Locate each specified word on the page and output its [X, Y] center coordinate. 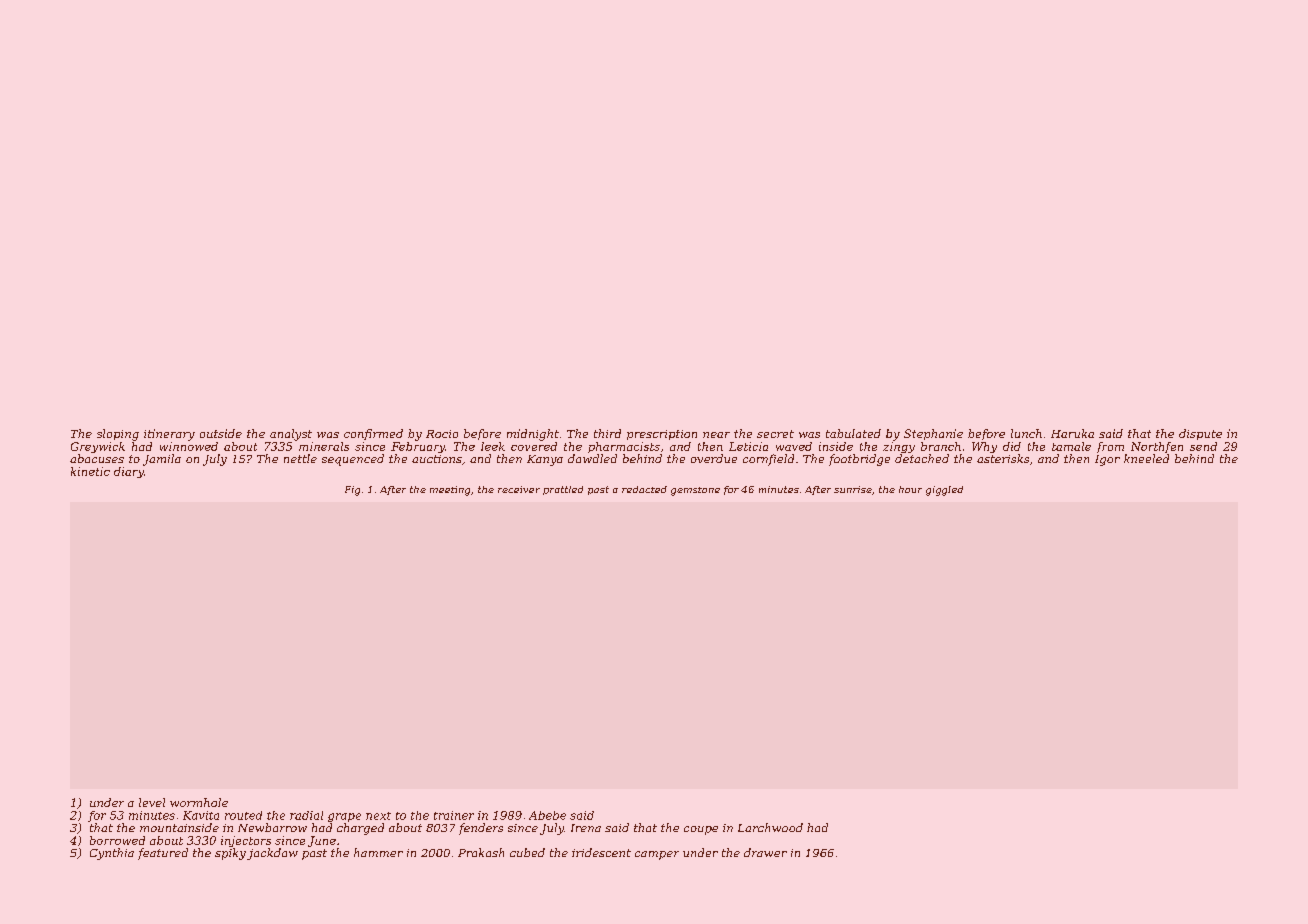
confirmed [373, 434]
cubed [527, 852]
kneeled [1146, 458]
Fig [352, 491]
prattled [563, 490]
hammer [378, 852]
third [607, 433]
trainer [454, 815]
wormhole [199, 802]
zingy [899, 447]
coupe [701, 830]
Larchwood [770, 827]
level [152, 802]
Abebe [547, 815]
